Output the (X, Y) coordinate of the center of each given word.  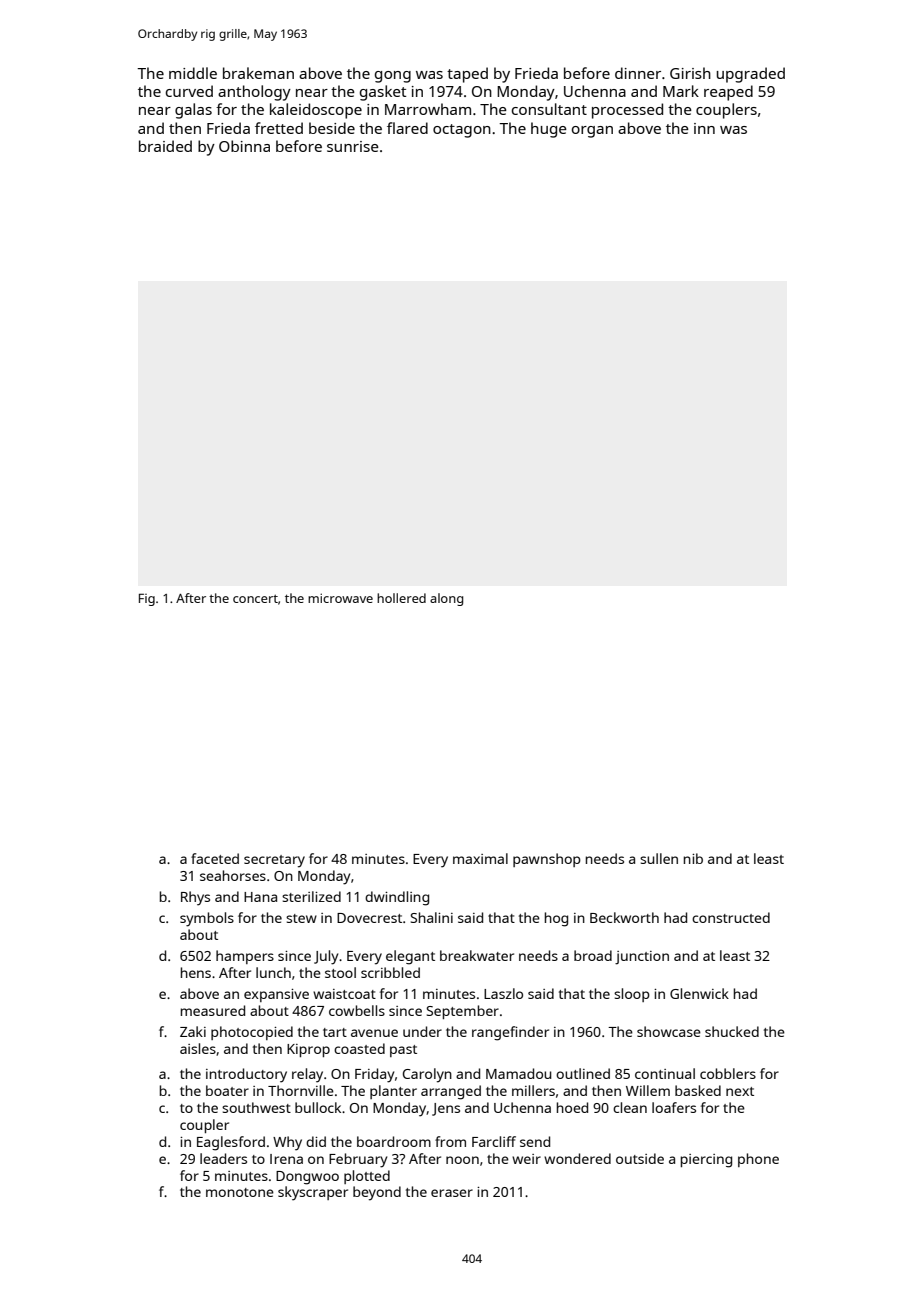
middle (193, 73)
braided (165, 146)
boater (227, 1090)
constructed (731, 917)
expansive (276, 995)
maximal (480, 858)
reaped (728, 93)
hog (556, 919)
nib (693, 858)
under (422, 1031)
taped (467, 75)
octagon (462, 131)
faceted (215, 858)
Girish (690, 73)
